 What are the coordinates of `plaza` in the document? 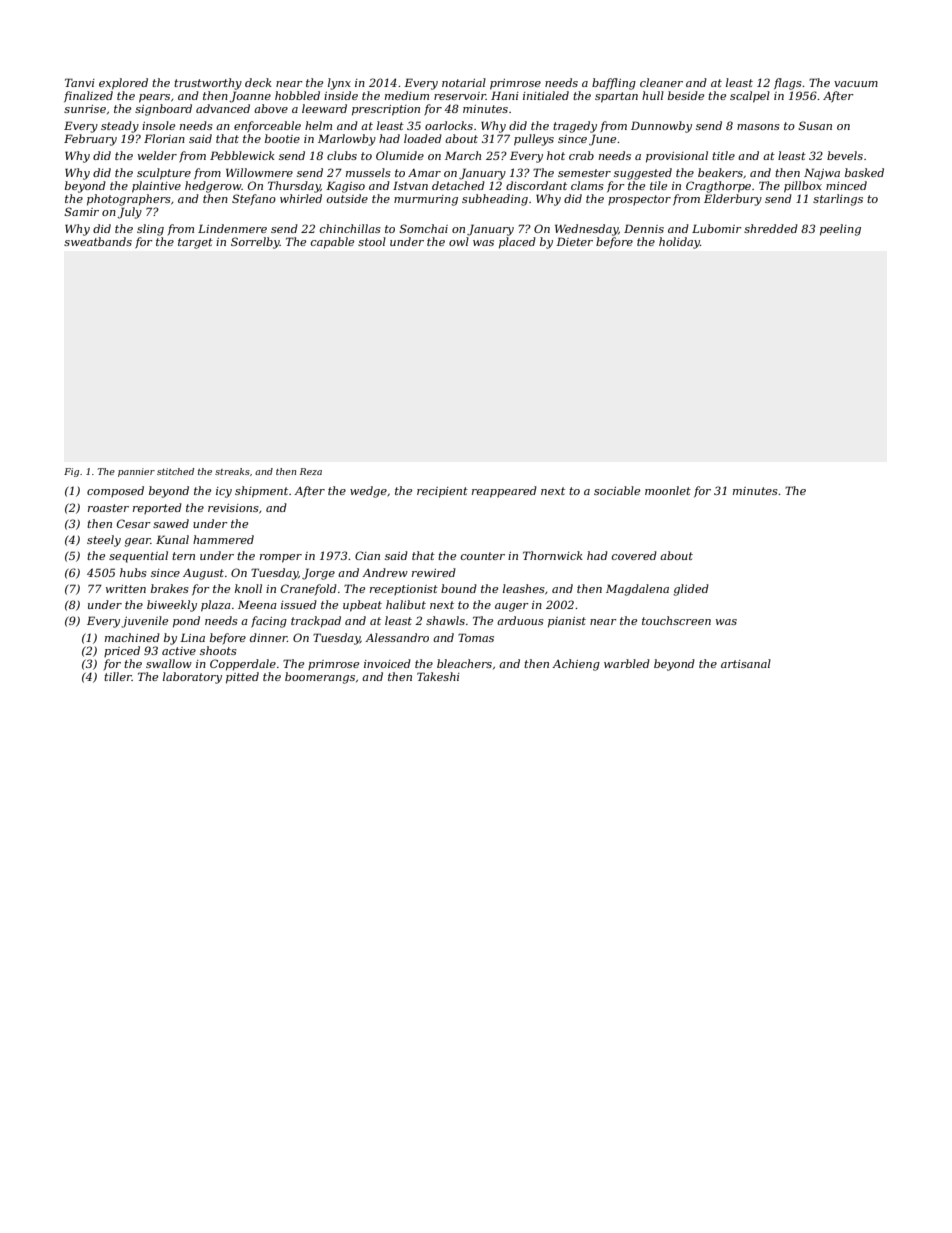 It's located at (216, 606).
